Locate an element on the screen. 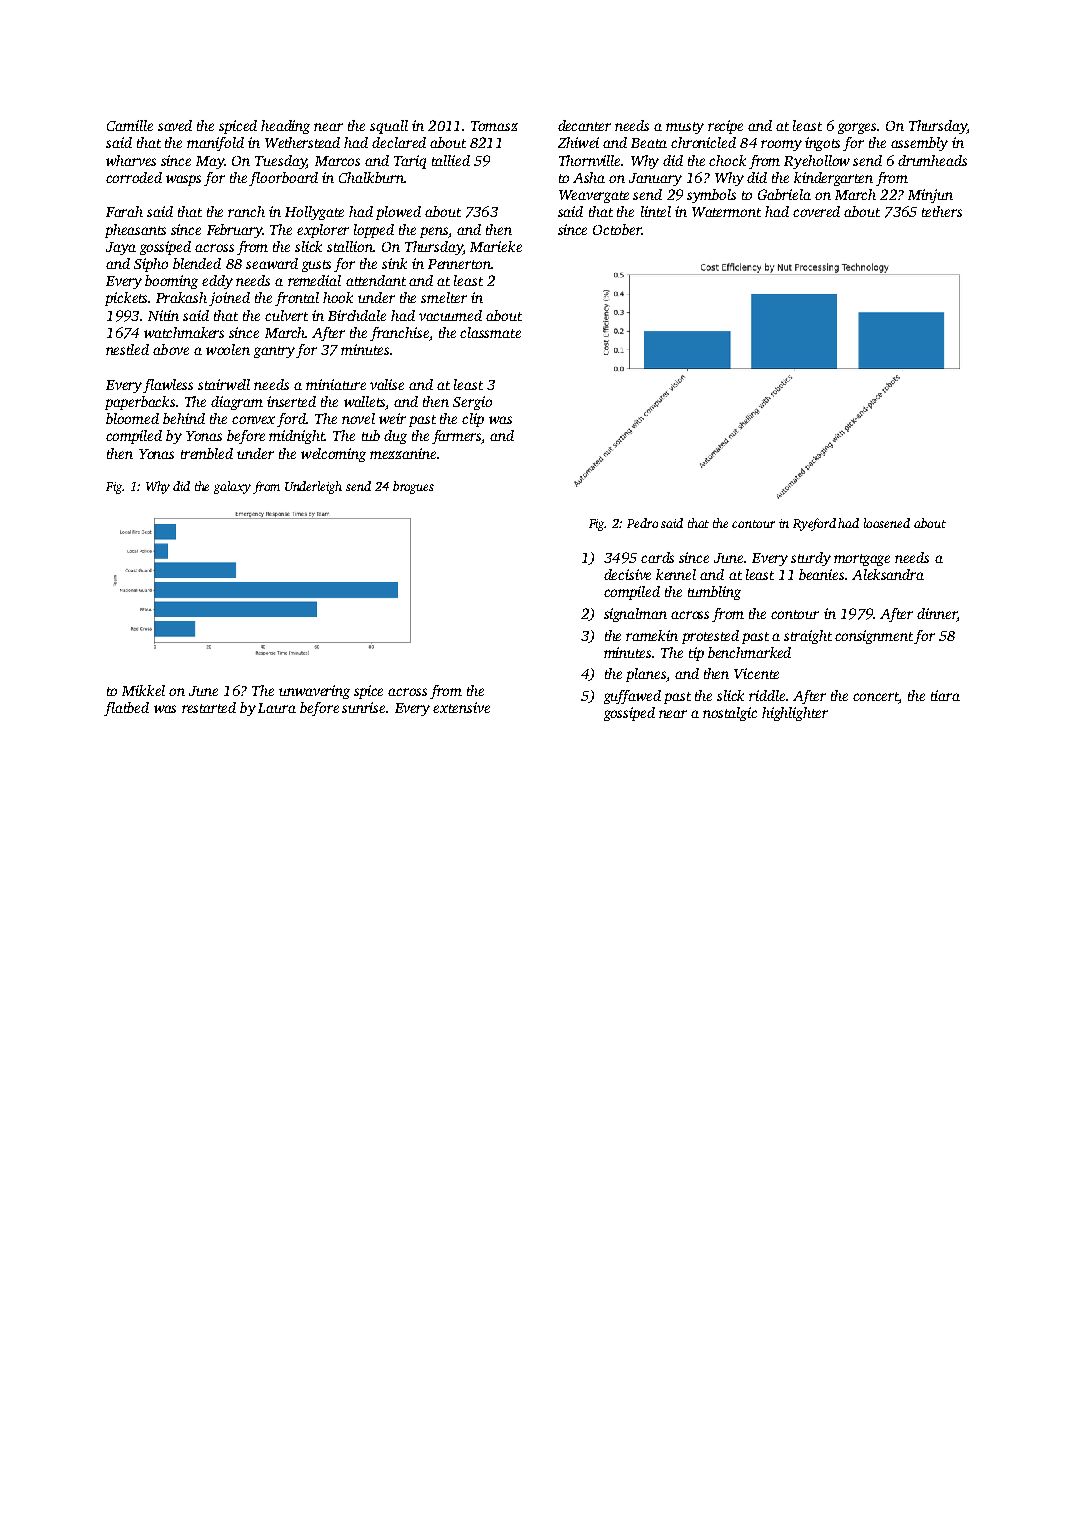  wharves is located at coordinates (131, 160).
